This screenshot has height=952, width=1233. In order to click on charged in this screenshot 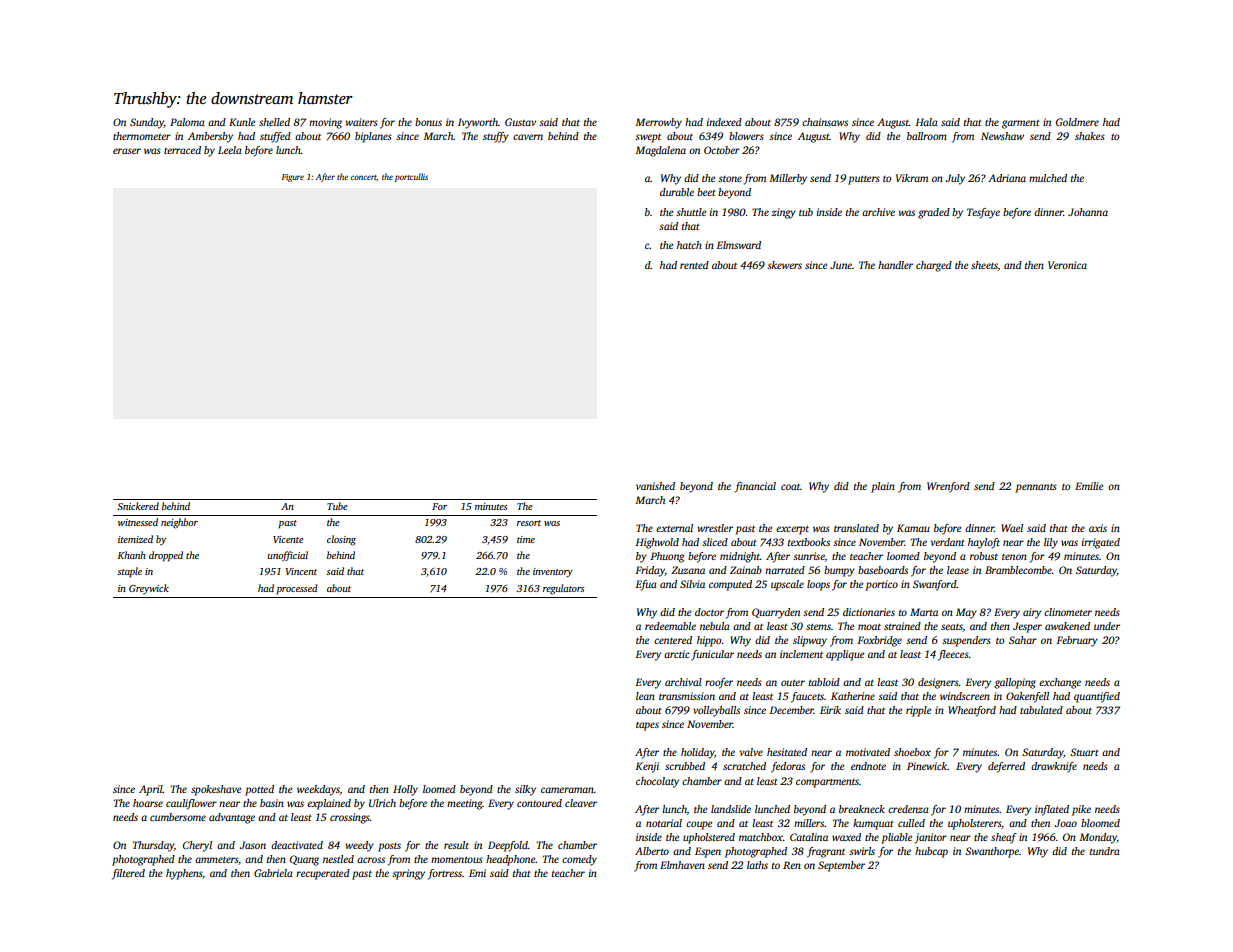, I will do `click(934, 266)`.
